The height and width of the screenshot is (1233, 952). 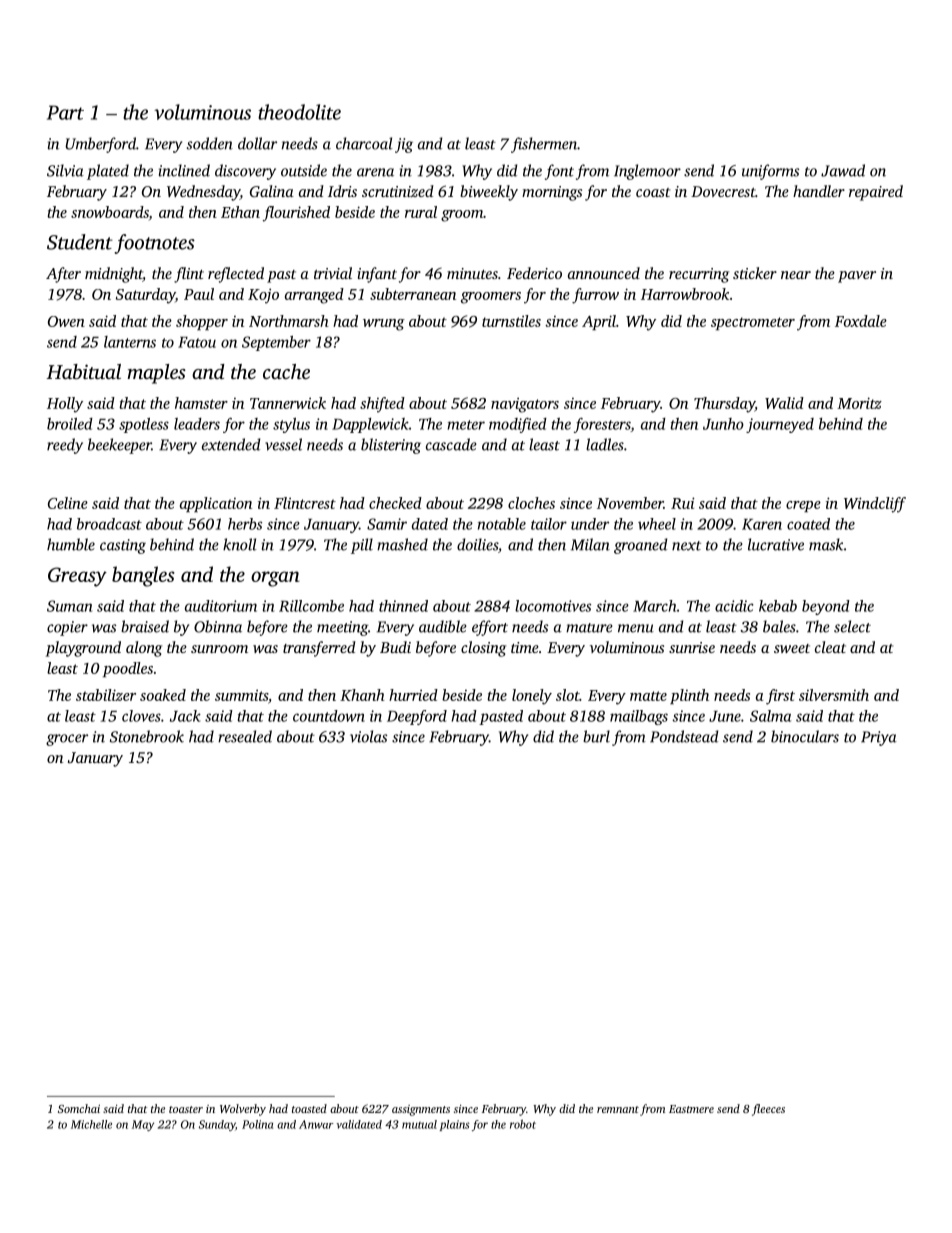 What do you see at coordinates (221, 606) in the screenshot?
I see `auditorium` at bounding box center [221, 606].
